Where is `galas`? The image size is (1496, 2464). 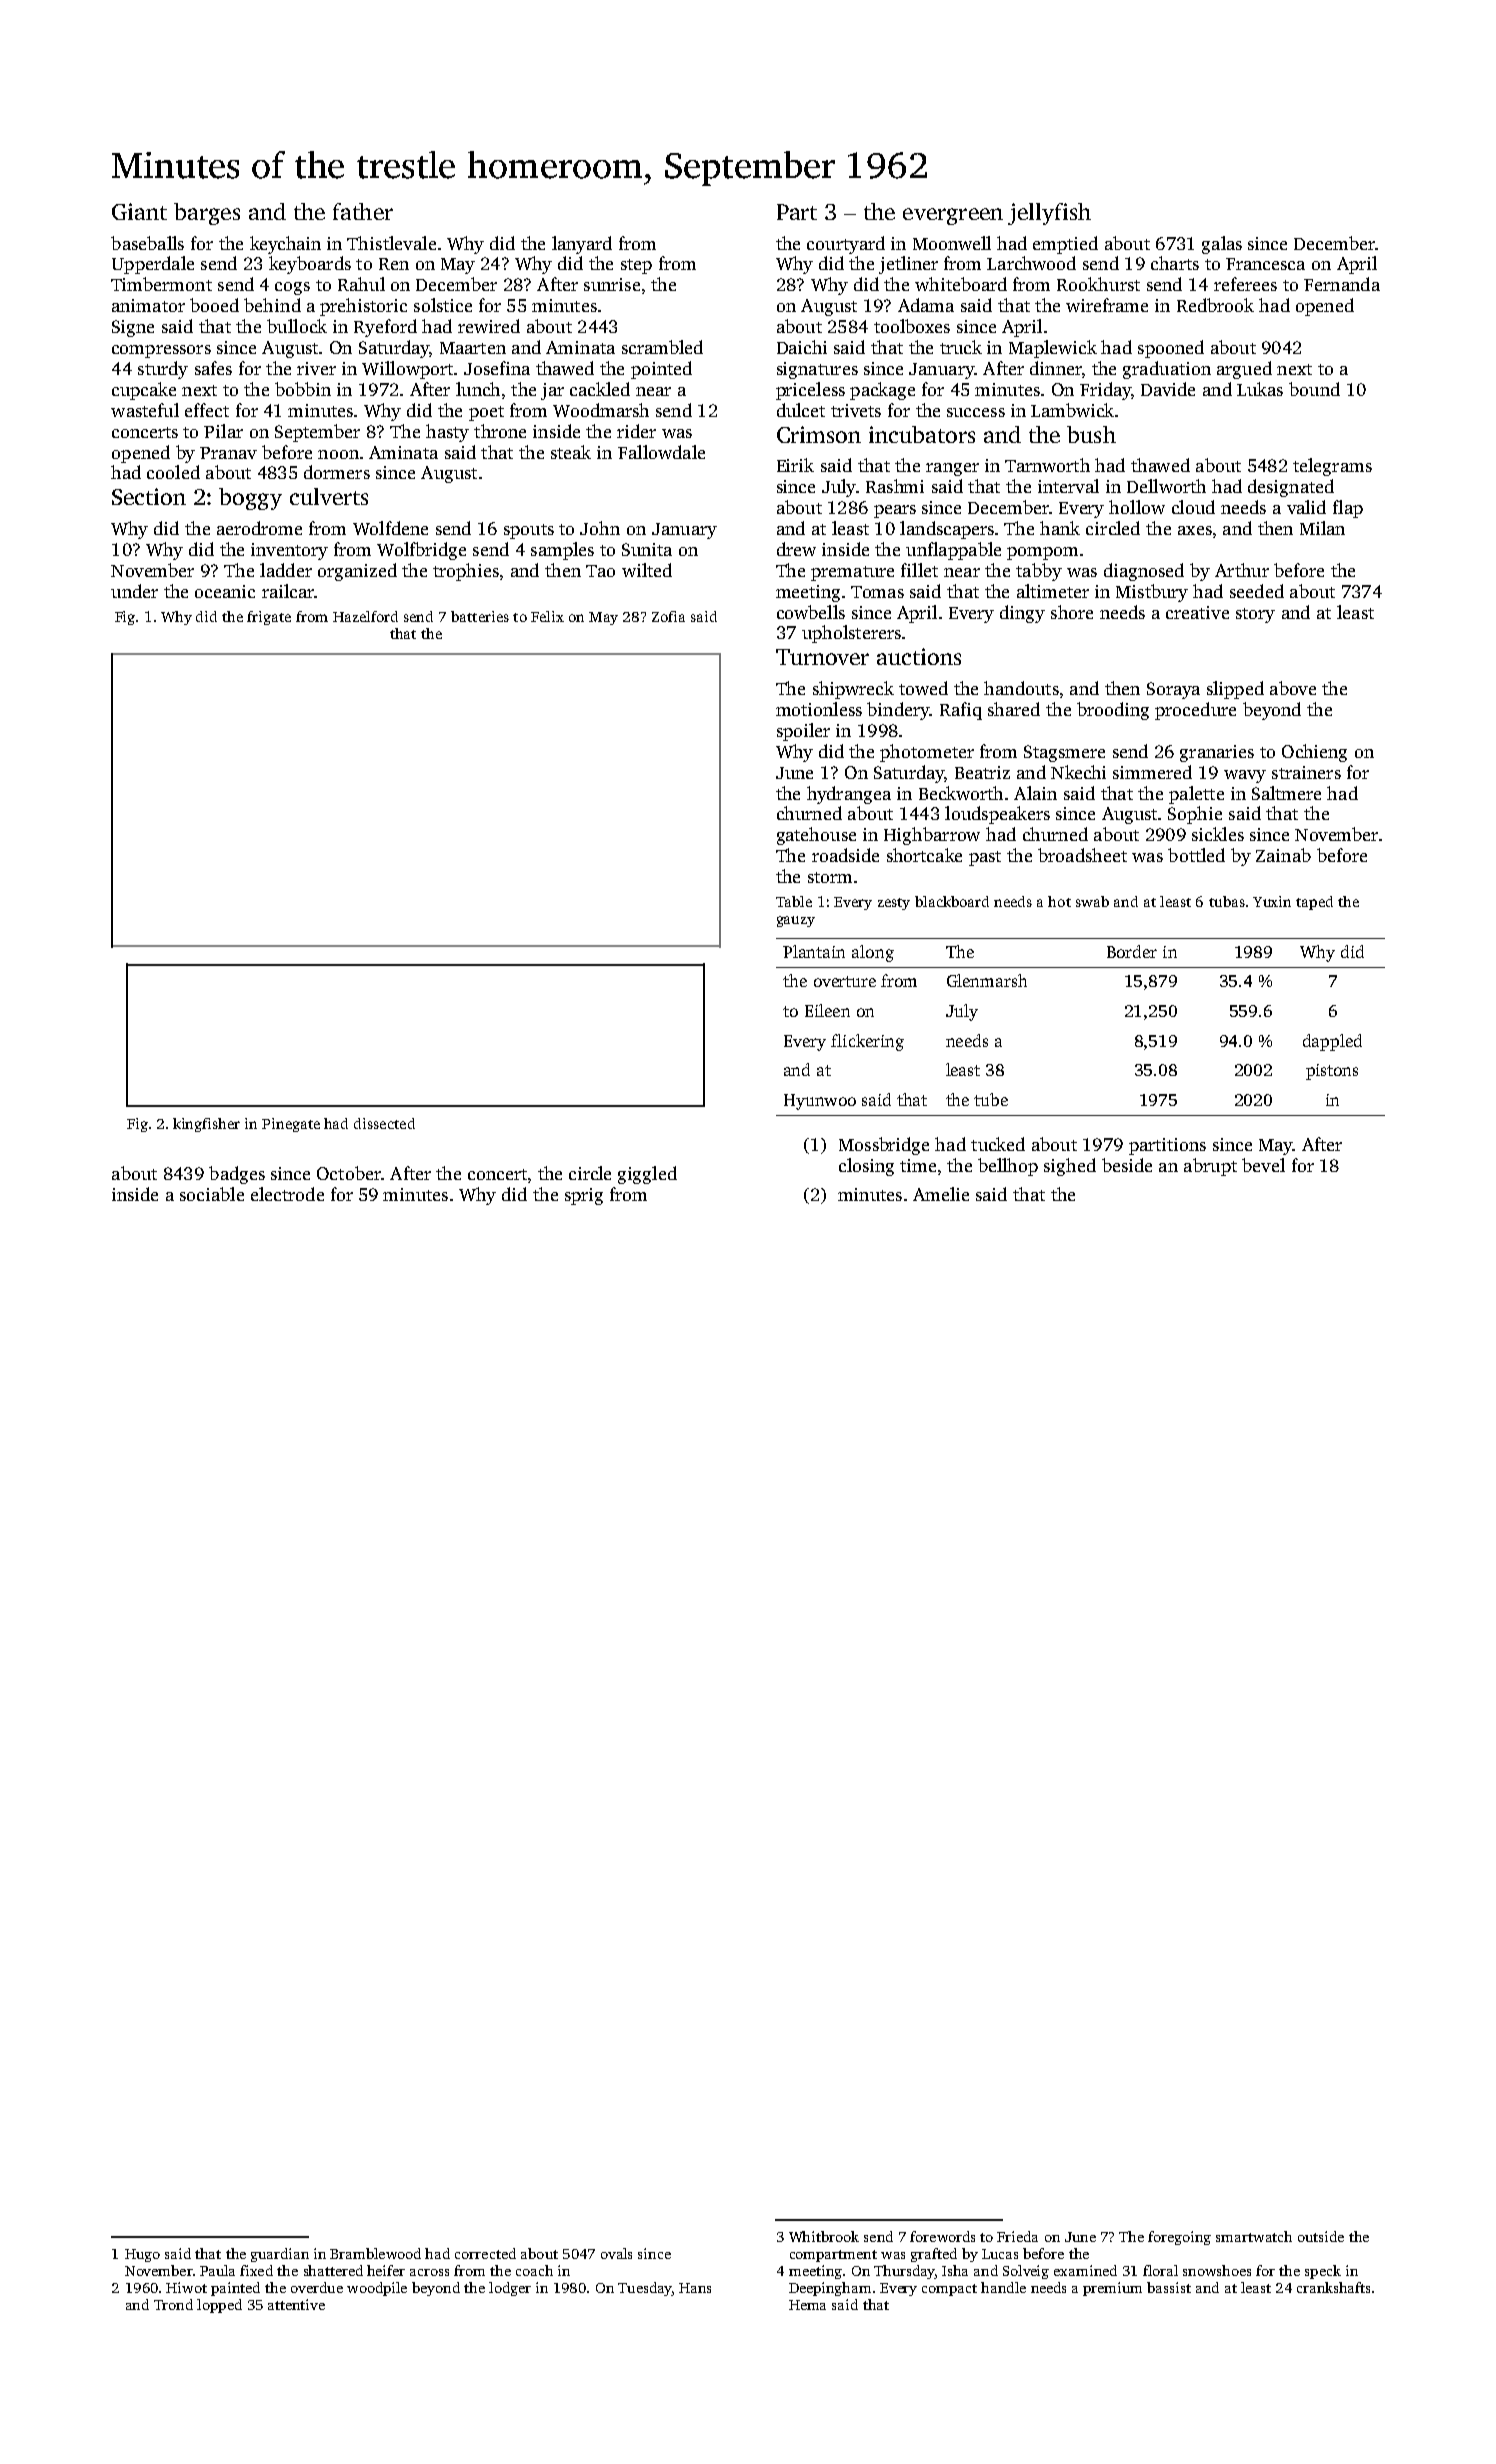
galas is located at coordinates (1222, 245).
